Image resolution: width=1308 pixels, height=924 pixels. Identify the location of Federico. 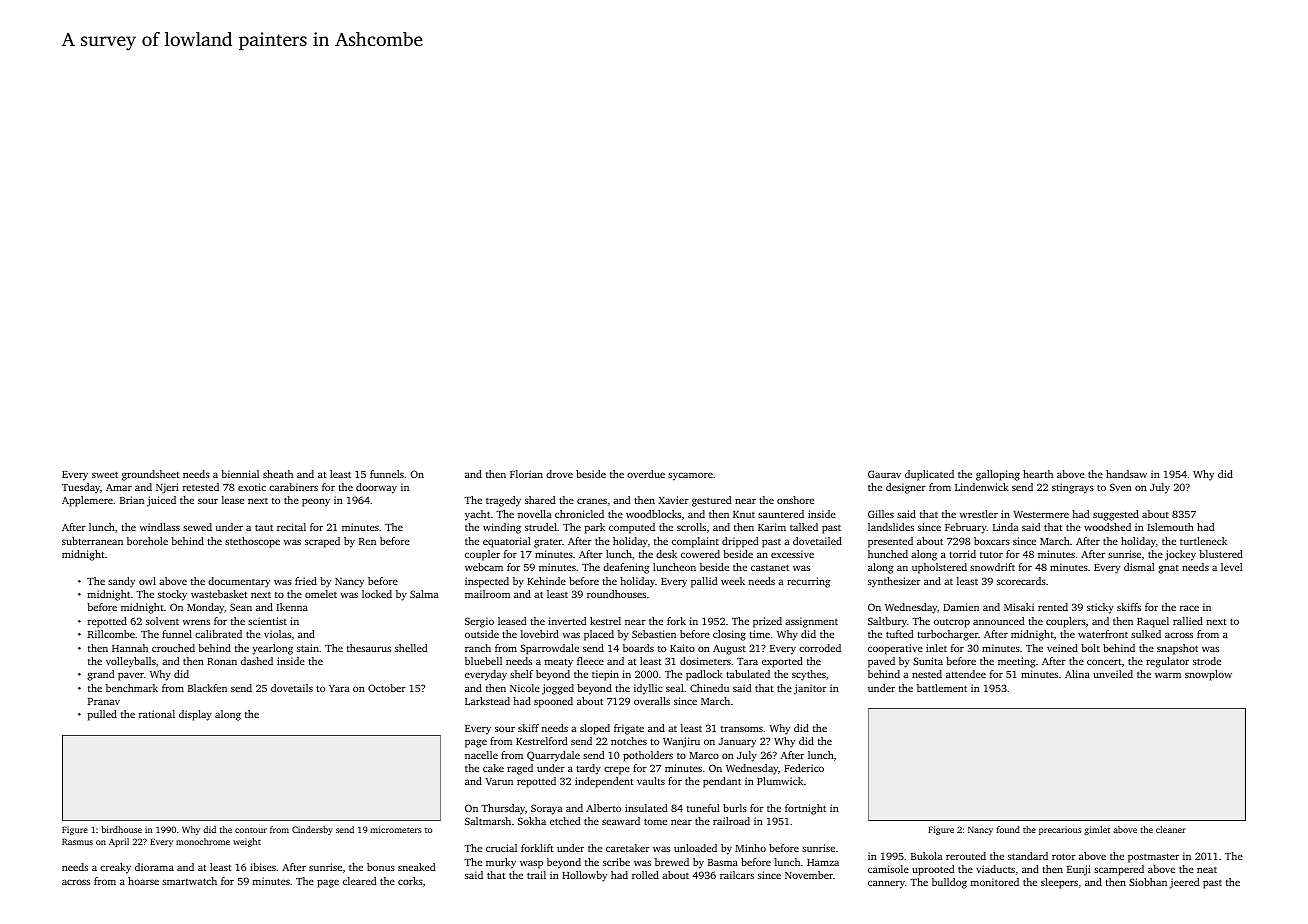
(804, 768).
